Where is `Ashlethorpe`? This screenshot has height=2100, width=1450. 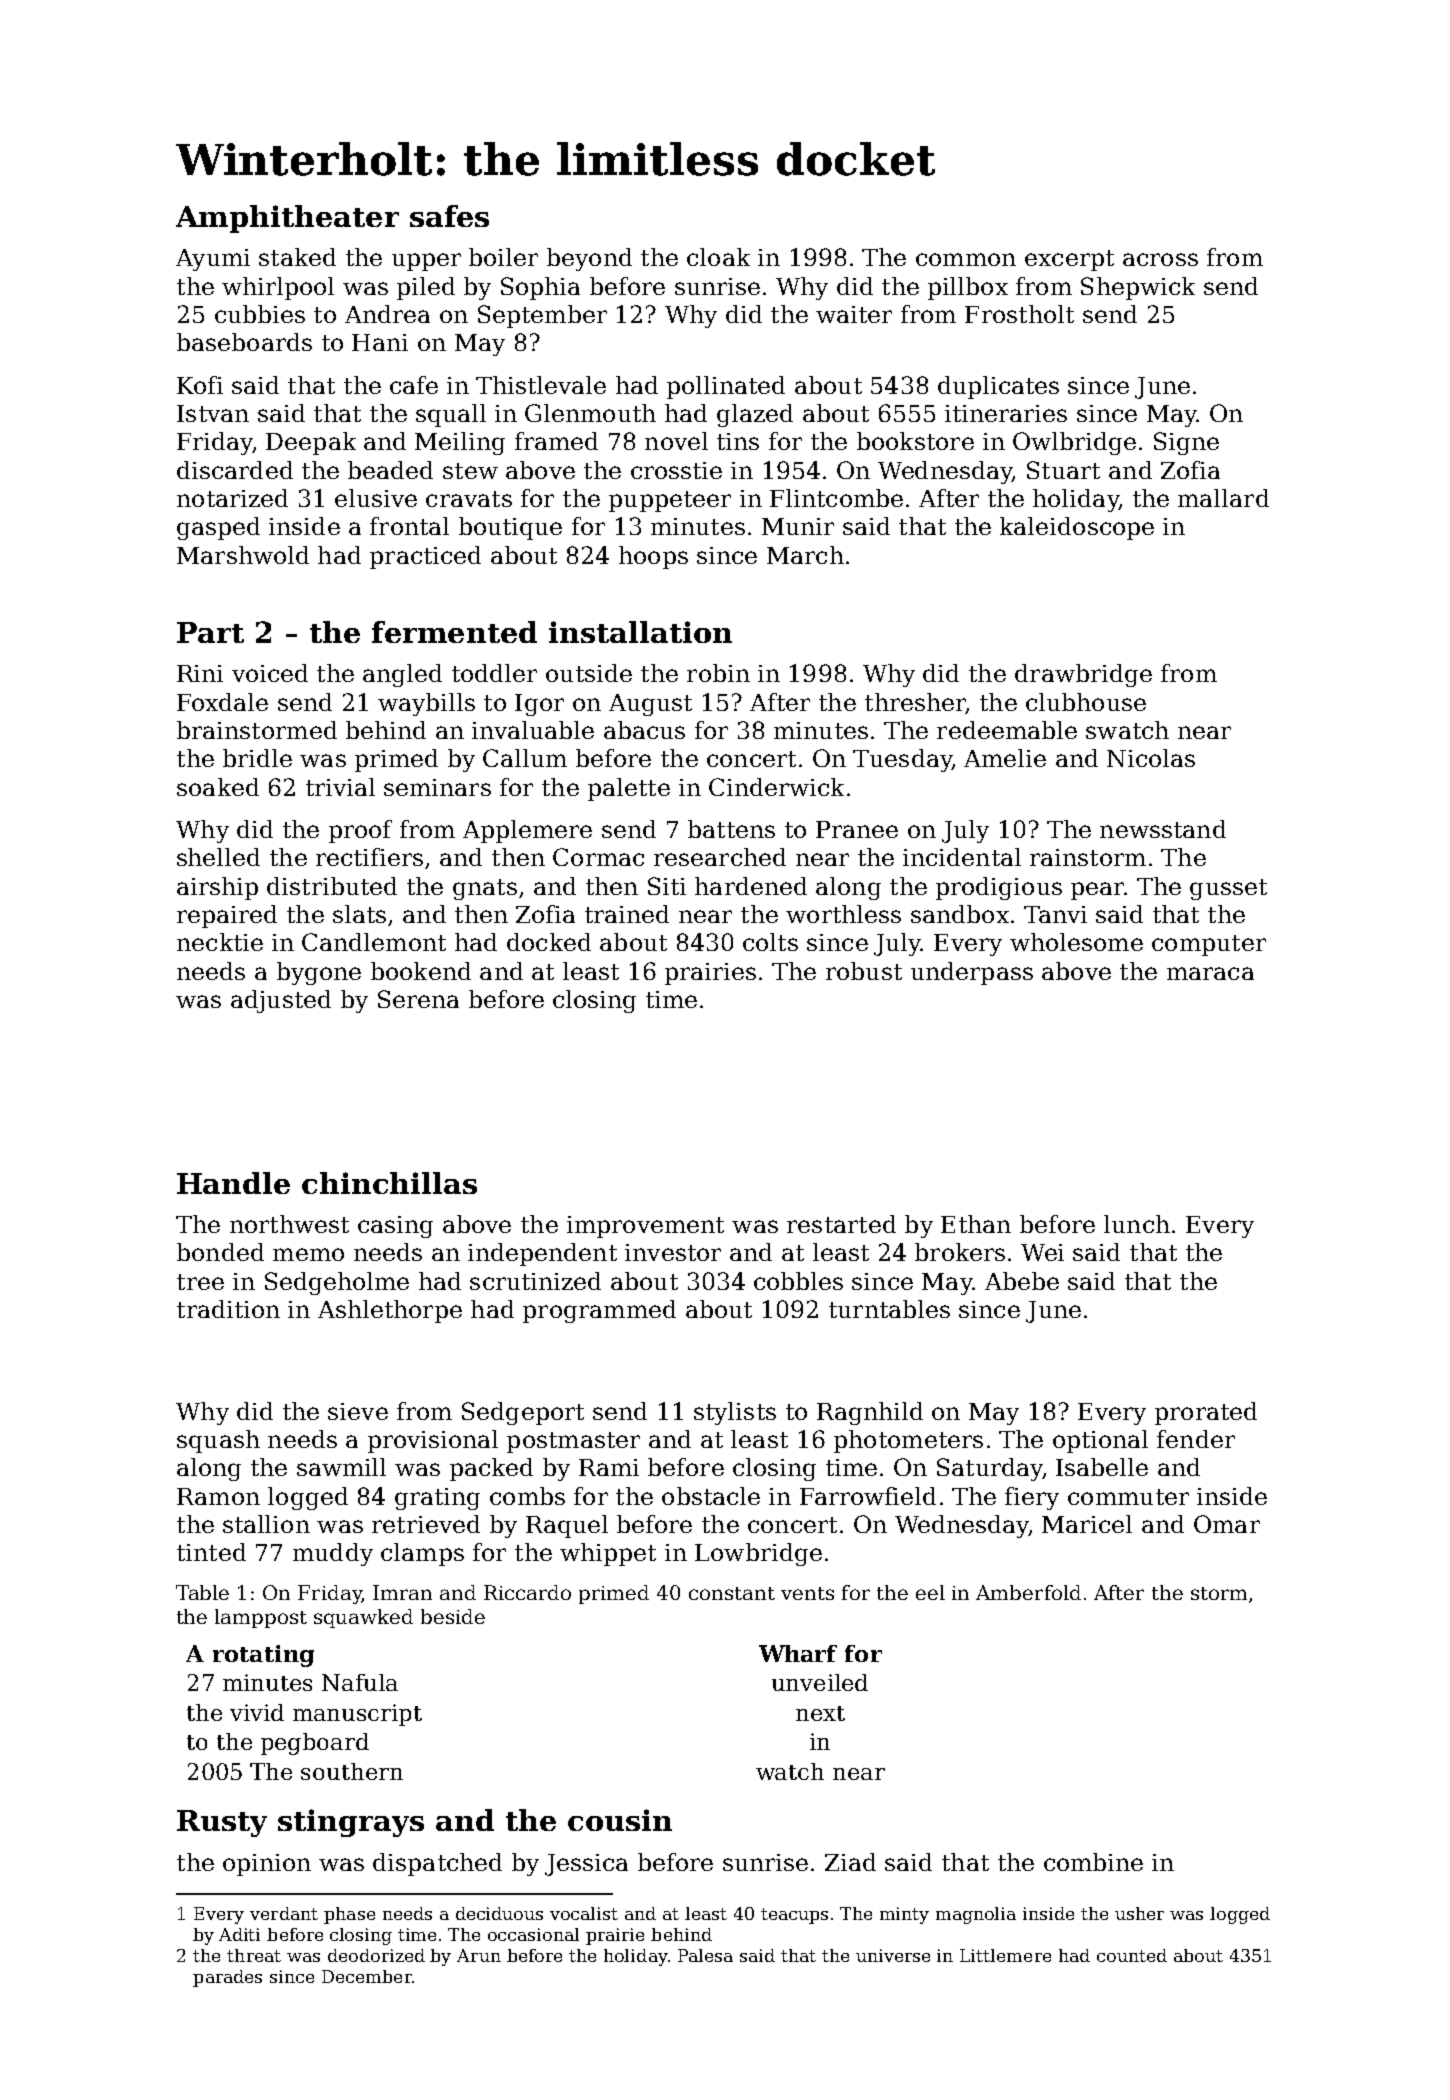 Ashlethorpe is located at coordinates (390, 1311).
